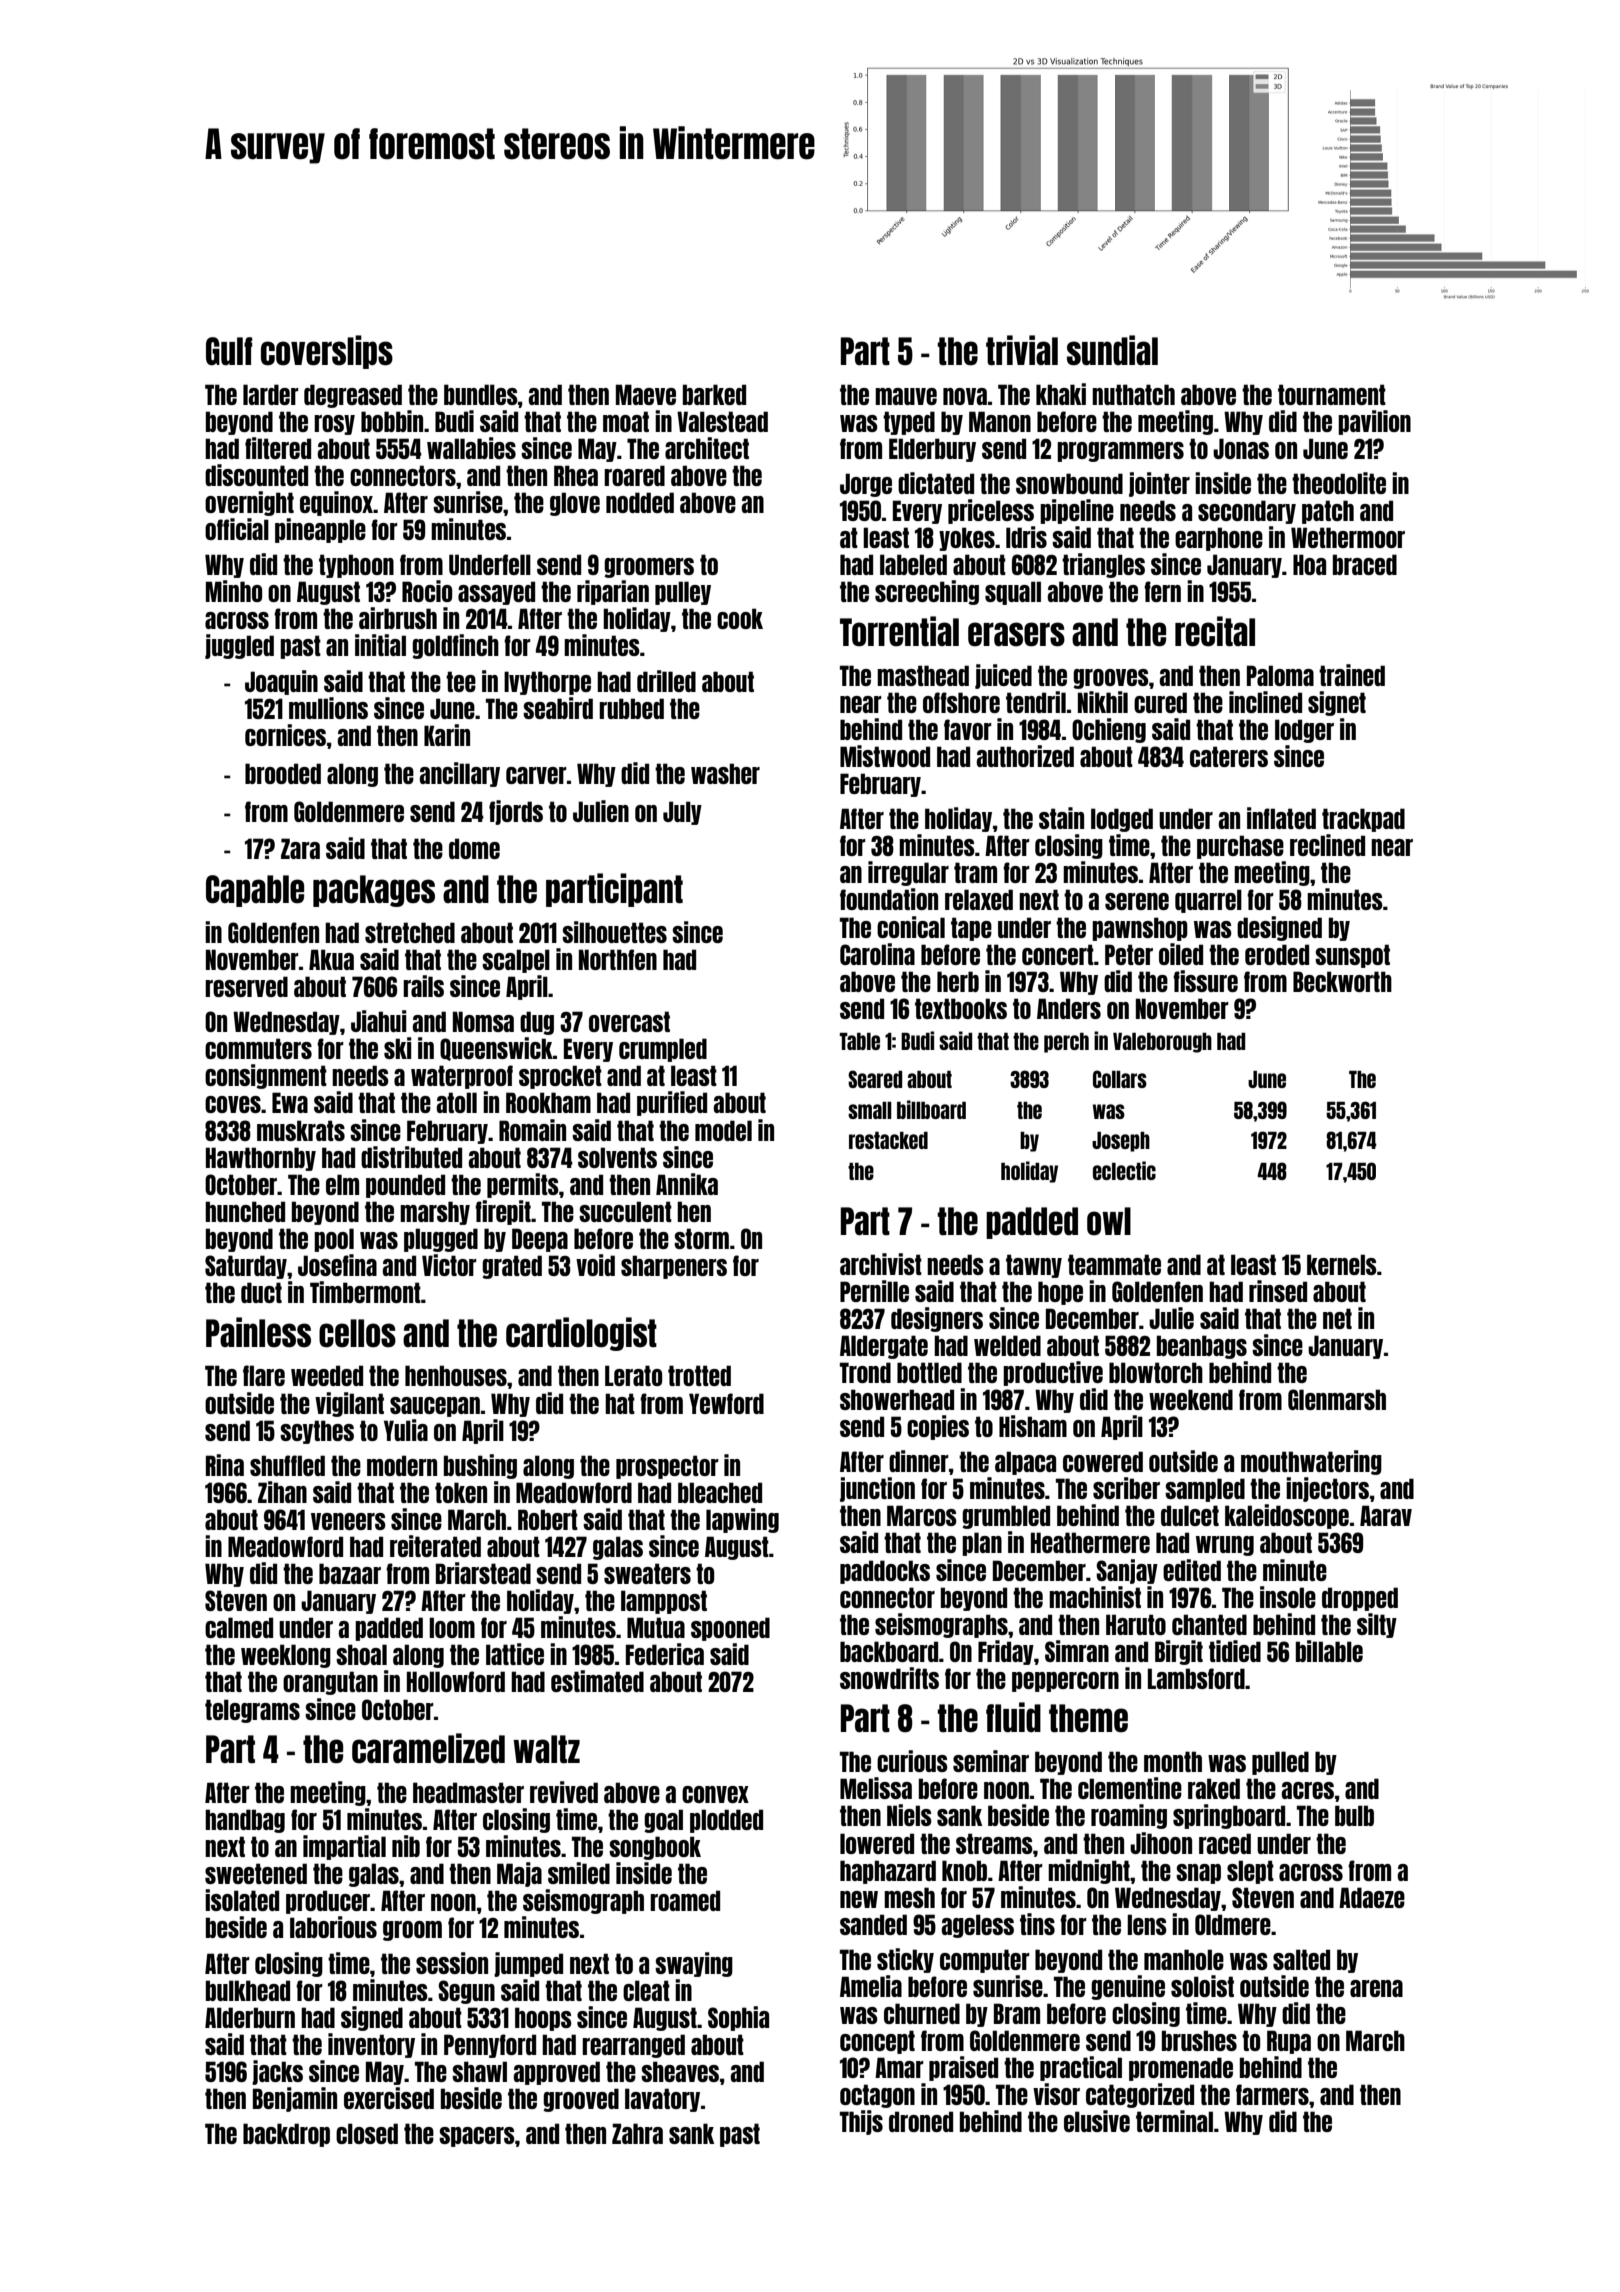 The height and width of the screenshot is (2292, 1620). What do you see at coordinates (286, 2135) in the screenshot?
I see `backdrop` at bounding box center [286, 2135].
